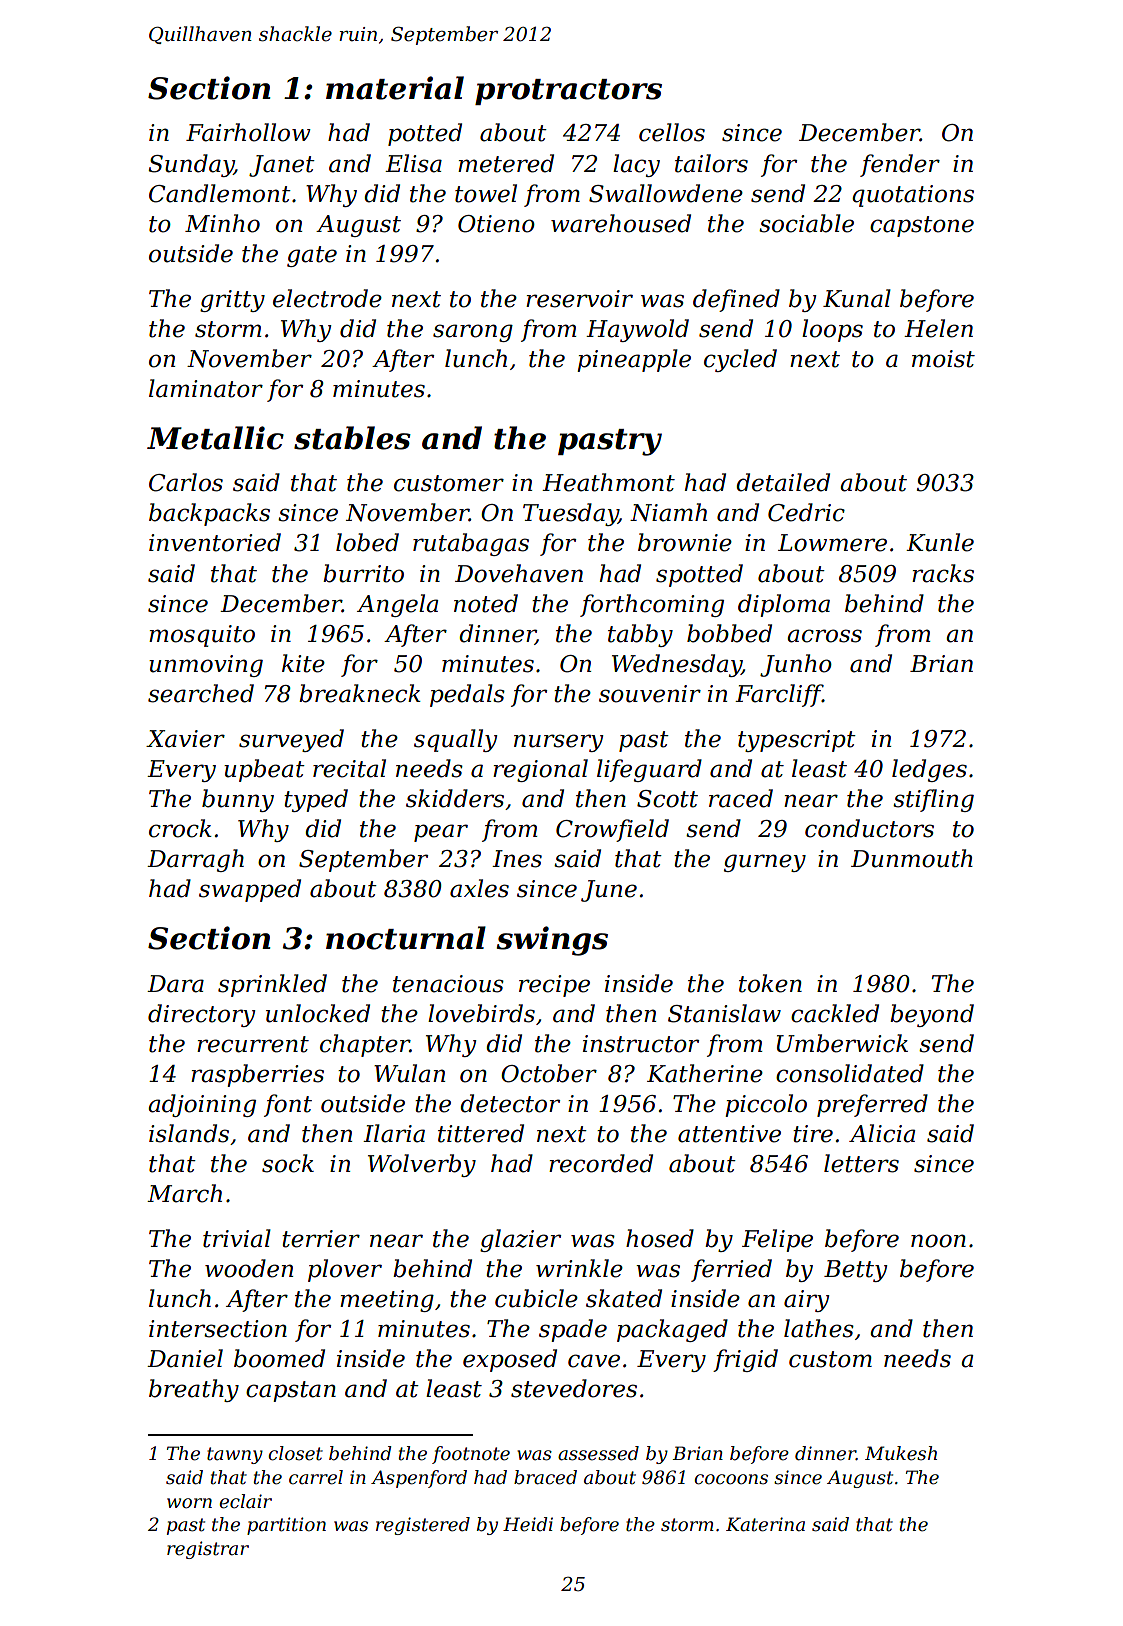 Image resolution: width=1123 pixels, height=1626 pixels. What do you see at coordinates (608, 482) in the image?
I see `Heathmont` at bounding box center [608, 482].
